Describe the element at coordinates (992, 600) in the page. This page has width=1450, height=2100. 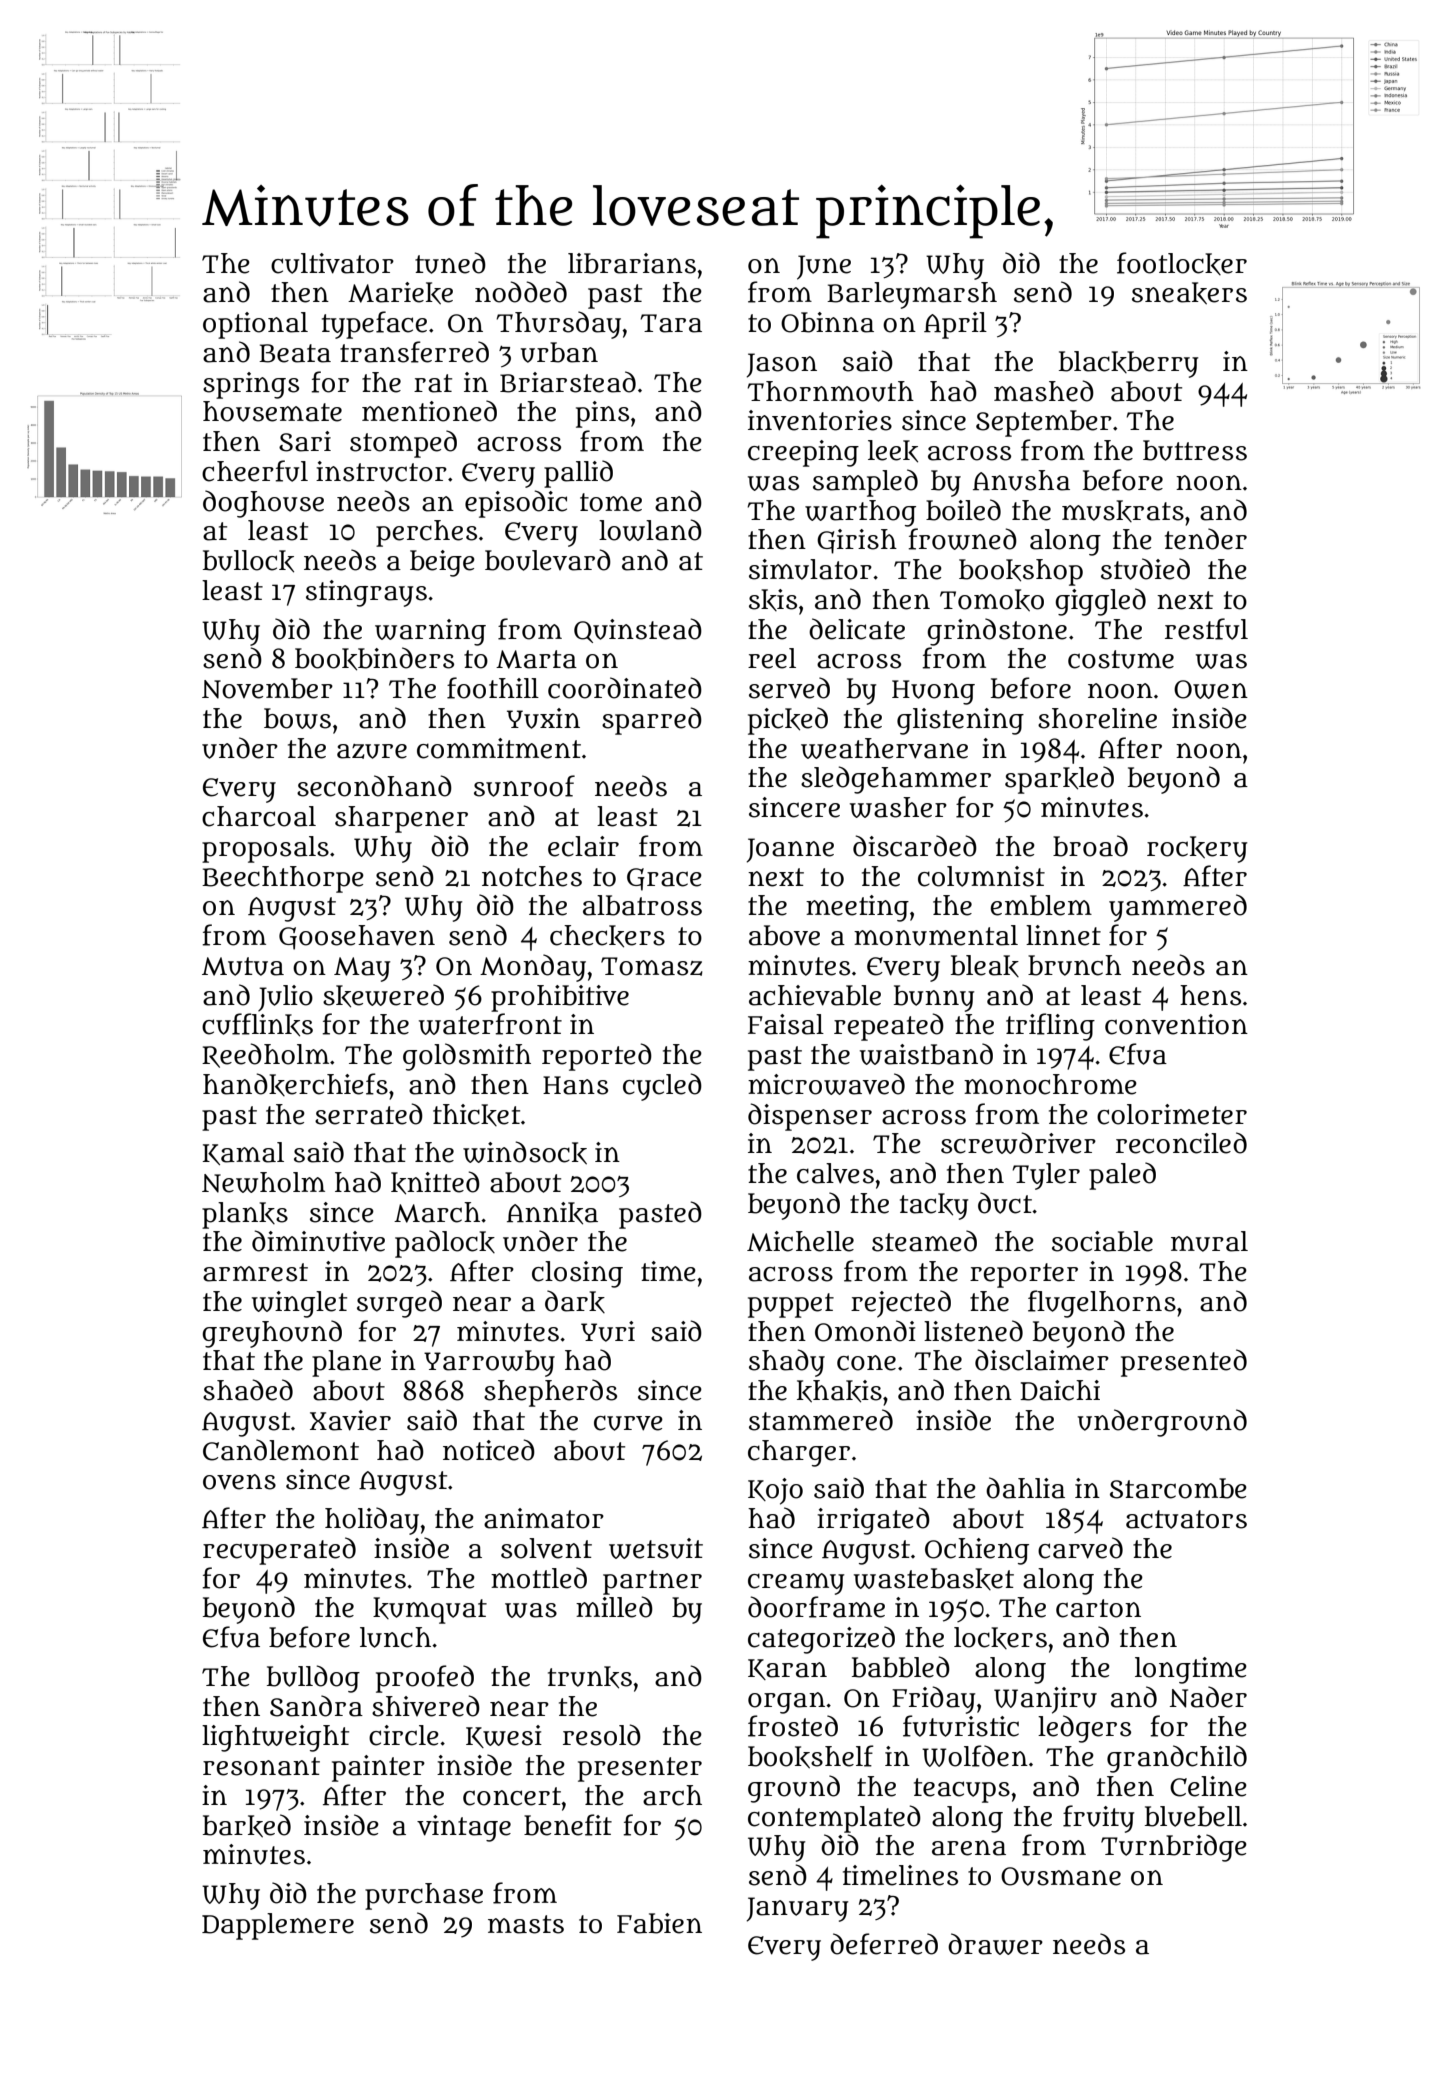
I see `Tomoko` at that location.
